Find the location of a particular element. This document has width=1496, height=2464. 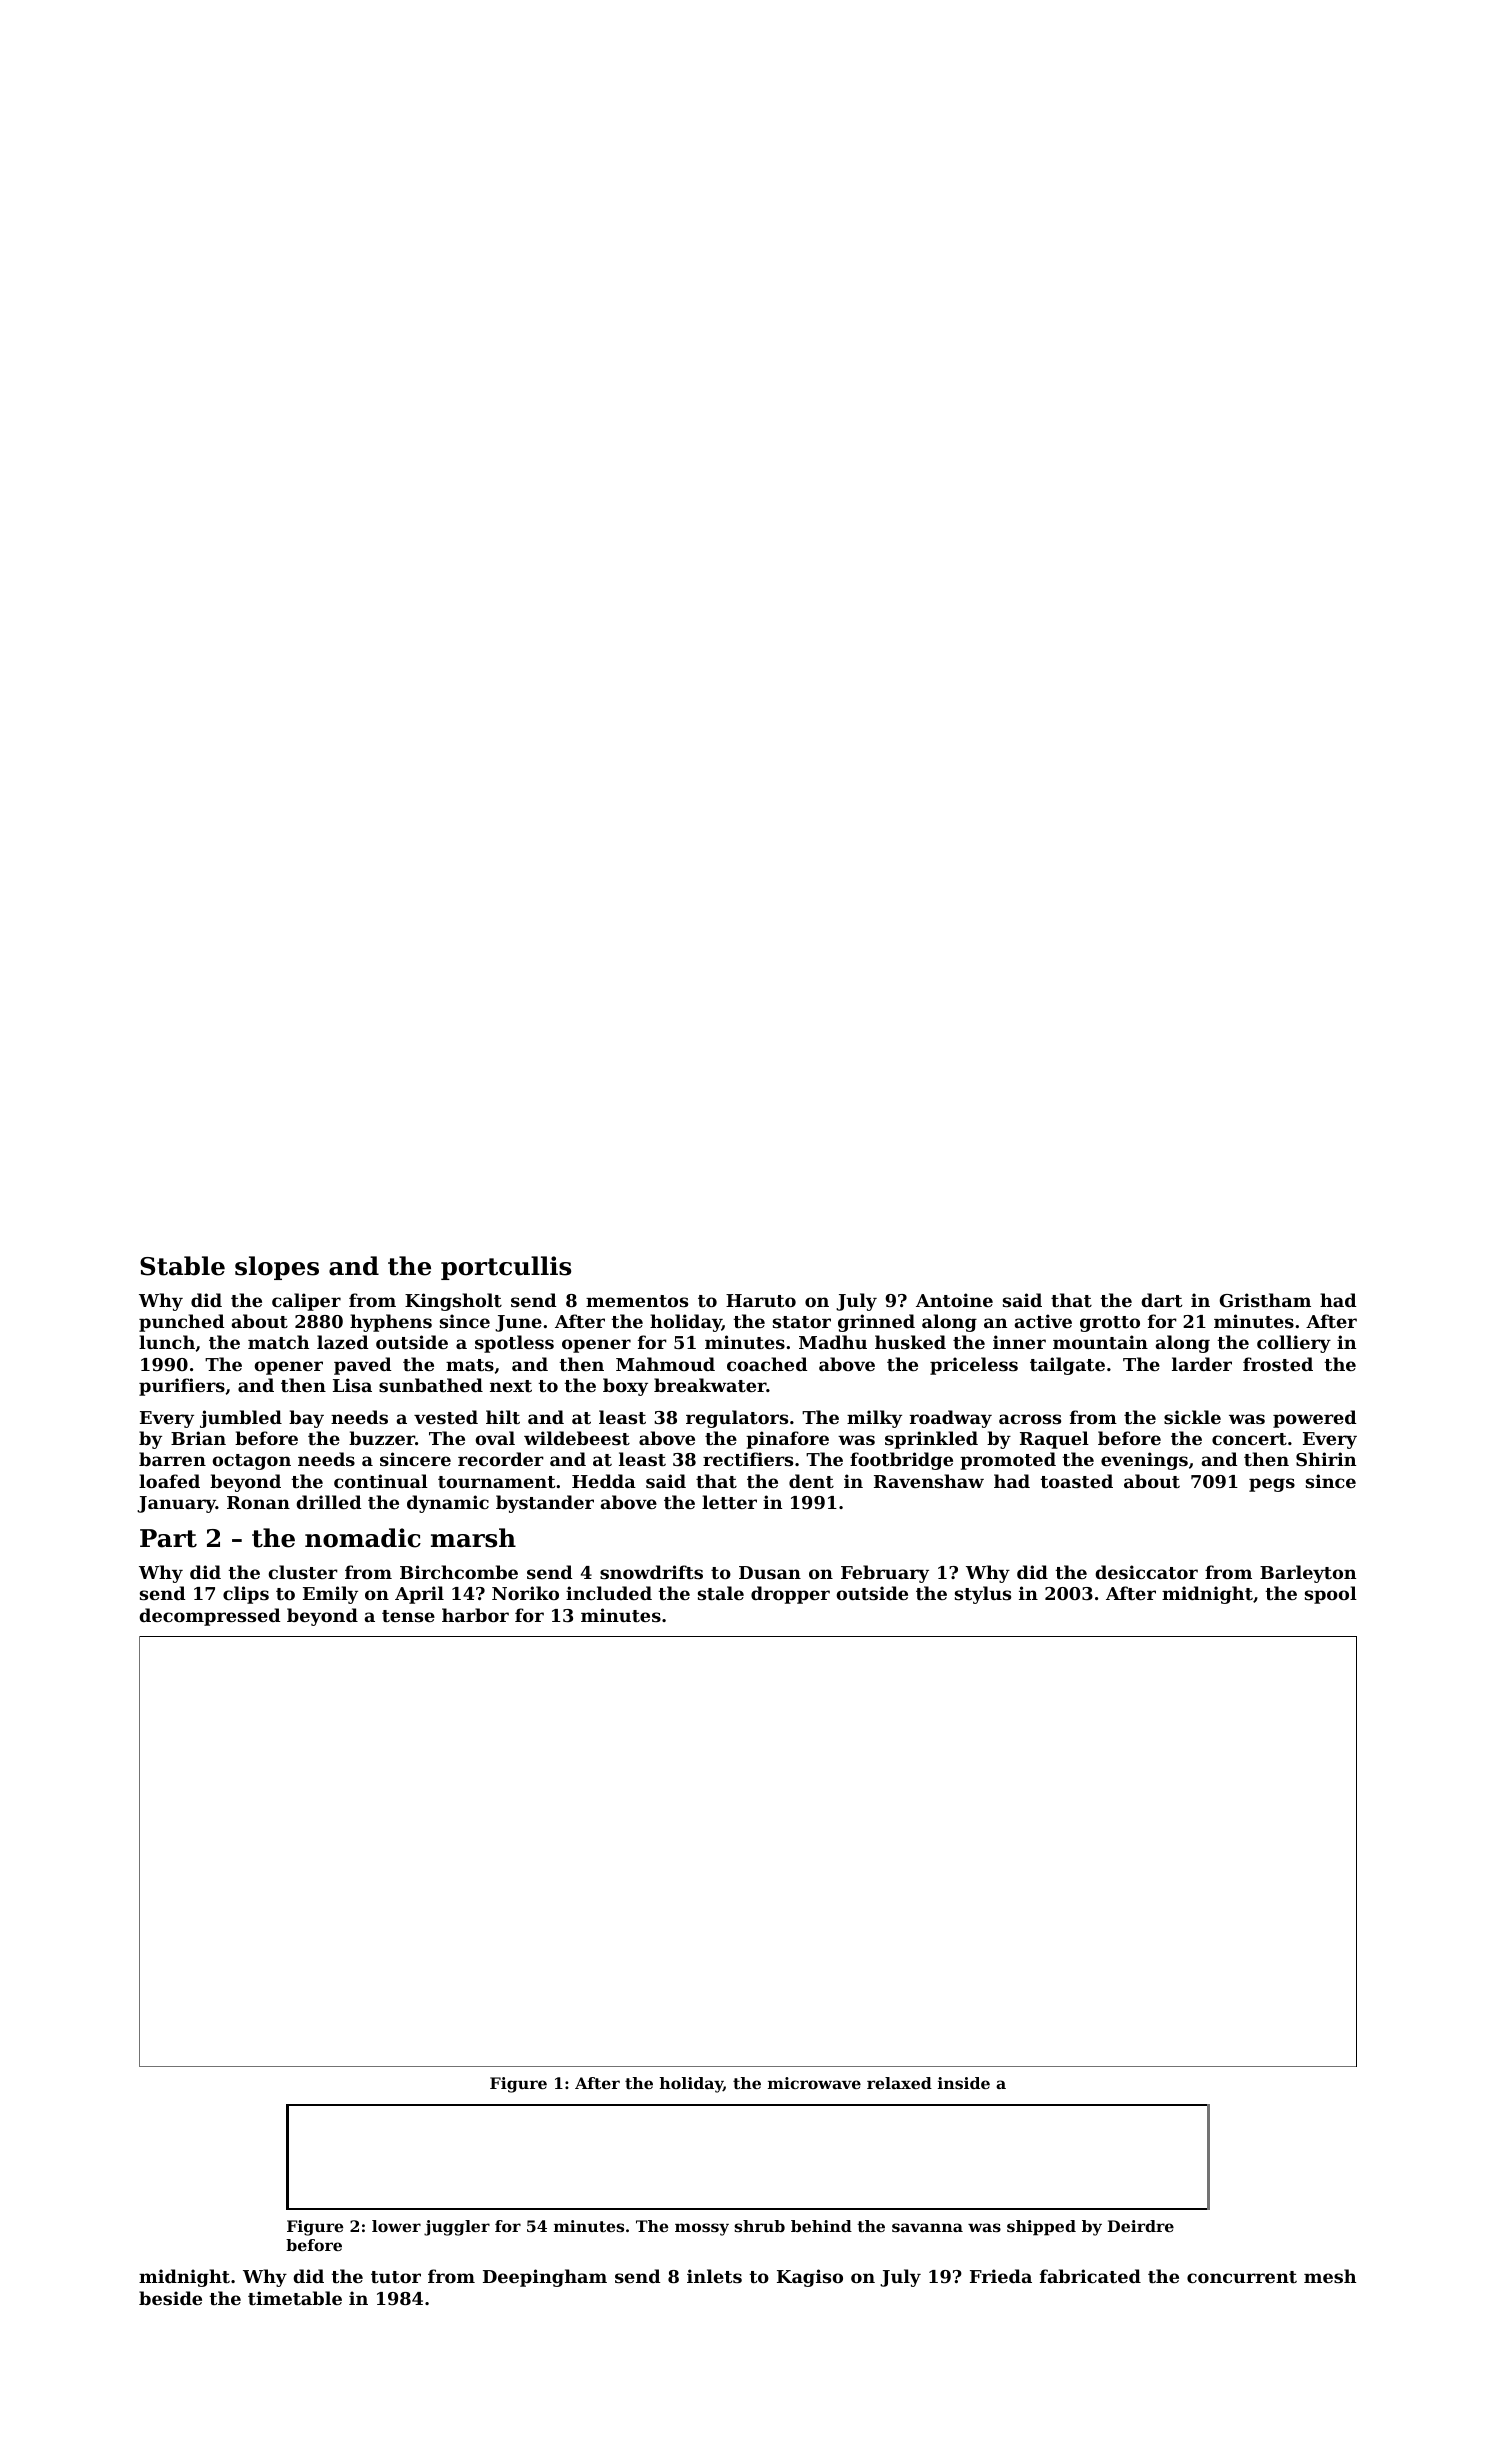

dropper is located at coordinates (790, 1595).
